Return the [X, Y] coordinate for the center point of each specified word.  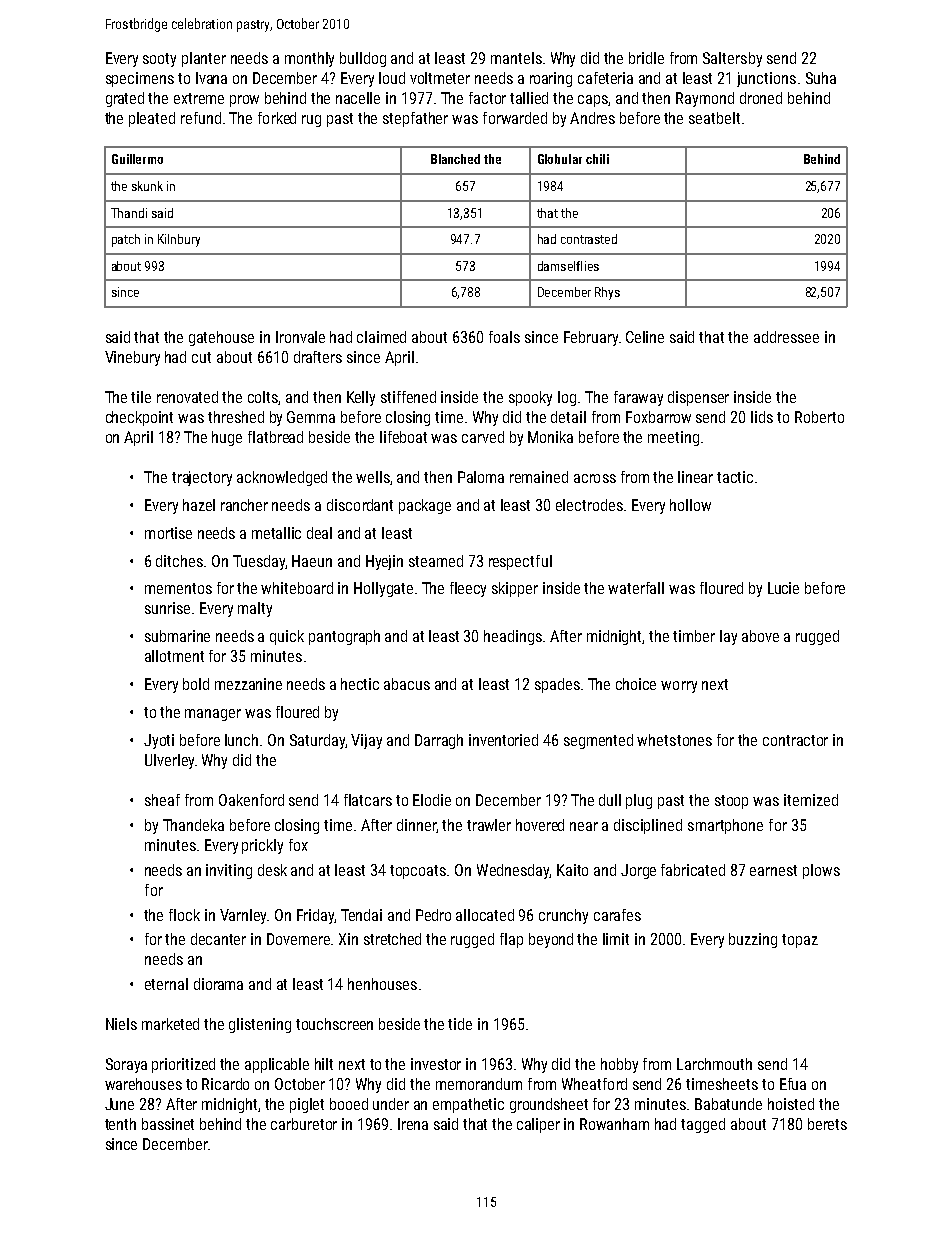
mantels [516, 58]
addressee [786, 337]
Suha [821, 78]
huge [227, 438]
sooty [159, 60]
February [591, 338]
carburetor [304, 1124]
